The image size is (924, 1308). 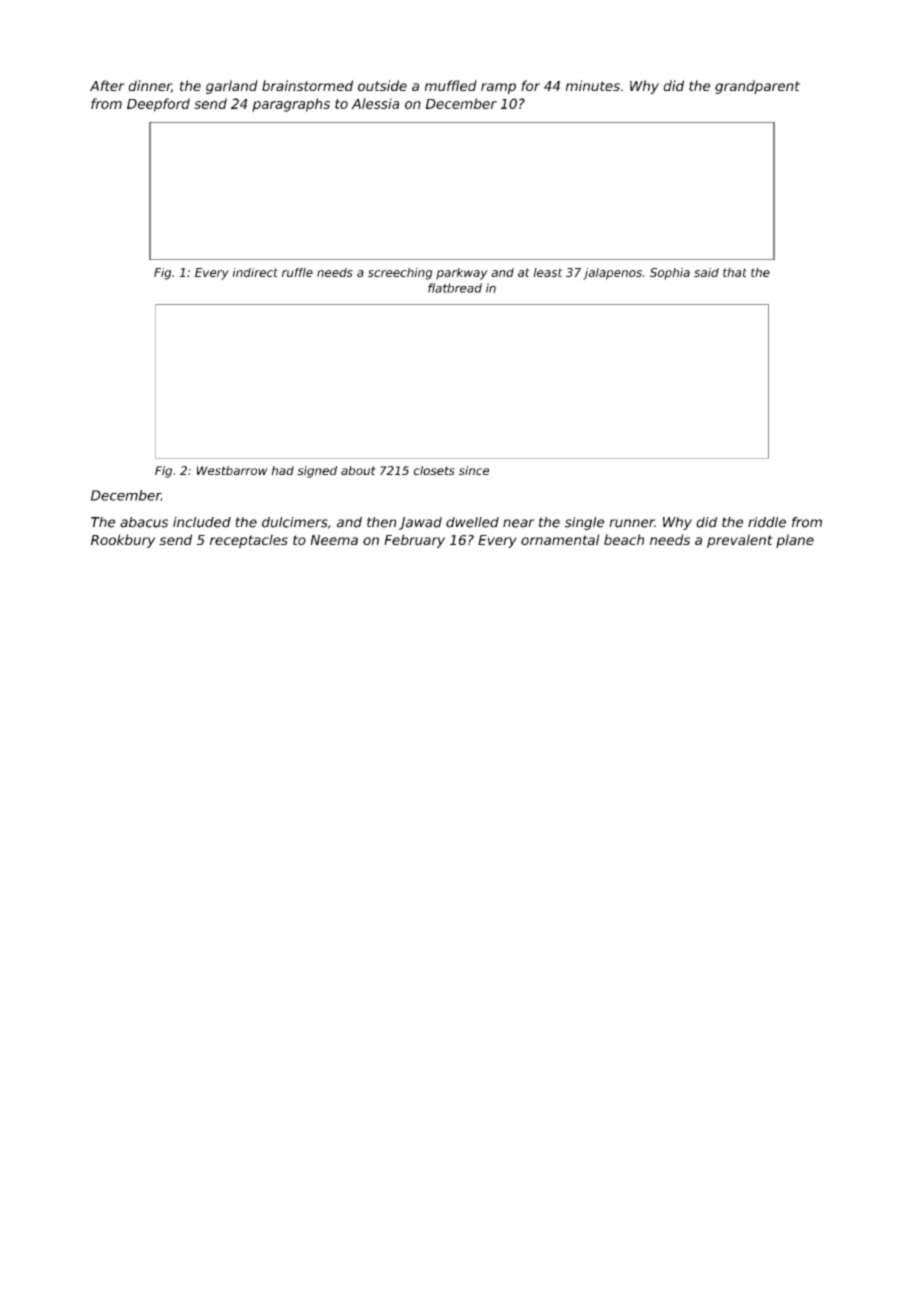 What do you see at coordinates (255, 272) in the document?
I see `indirect` at bounding box center [255, 272].
